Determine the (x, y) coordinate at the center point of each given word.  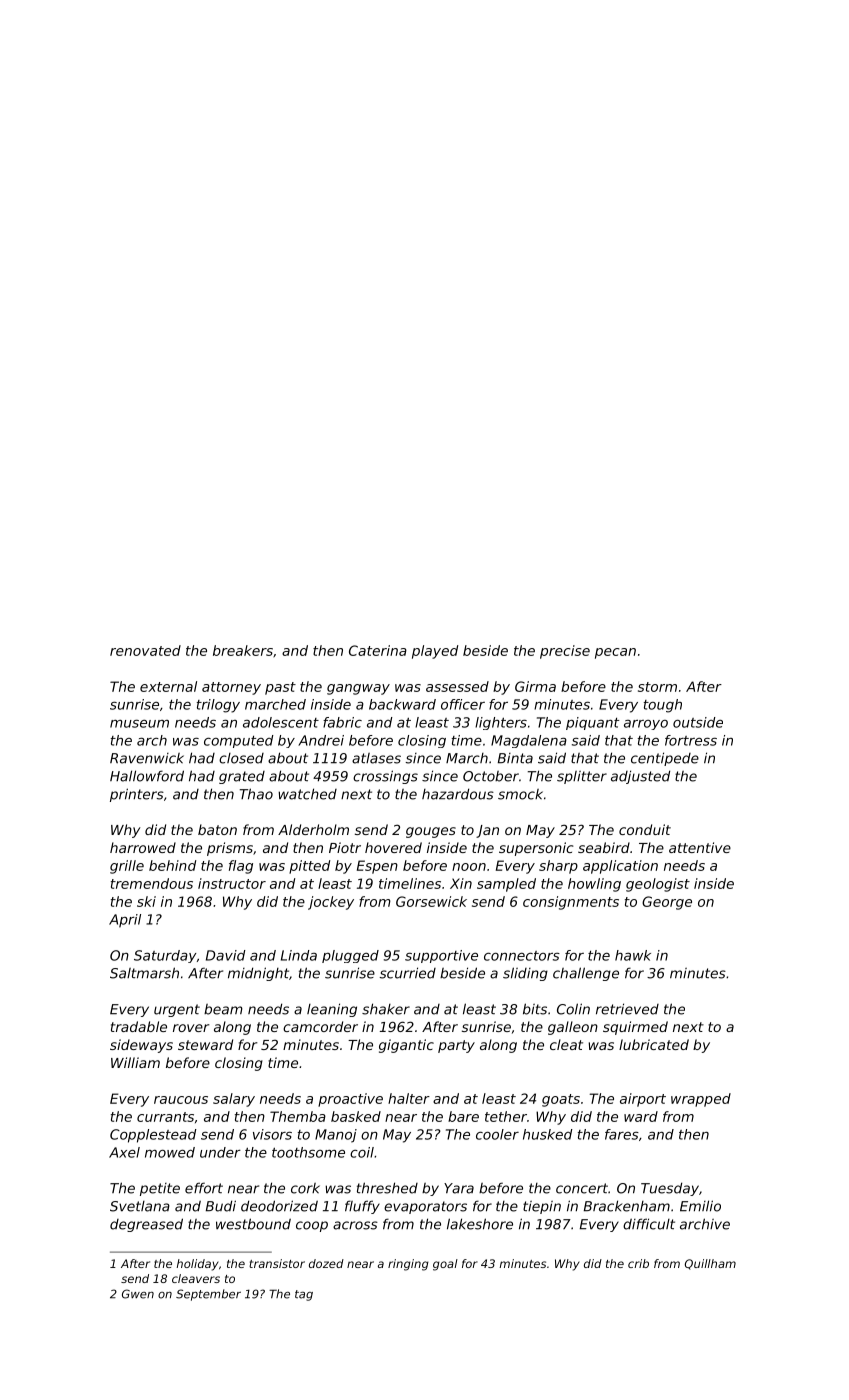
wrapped (701, 1100)
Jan (487, 831)
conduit (645, 829)
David (226, 955)
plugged (350, 956)
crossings (385, 777)
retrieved (627, 1009)
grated (242, 777)
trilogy (218, 706)
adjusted (640, 777)
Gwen (138, 1294)
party (456, 1046)
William (135, 1062)
